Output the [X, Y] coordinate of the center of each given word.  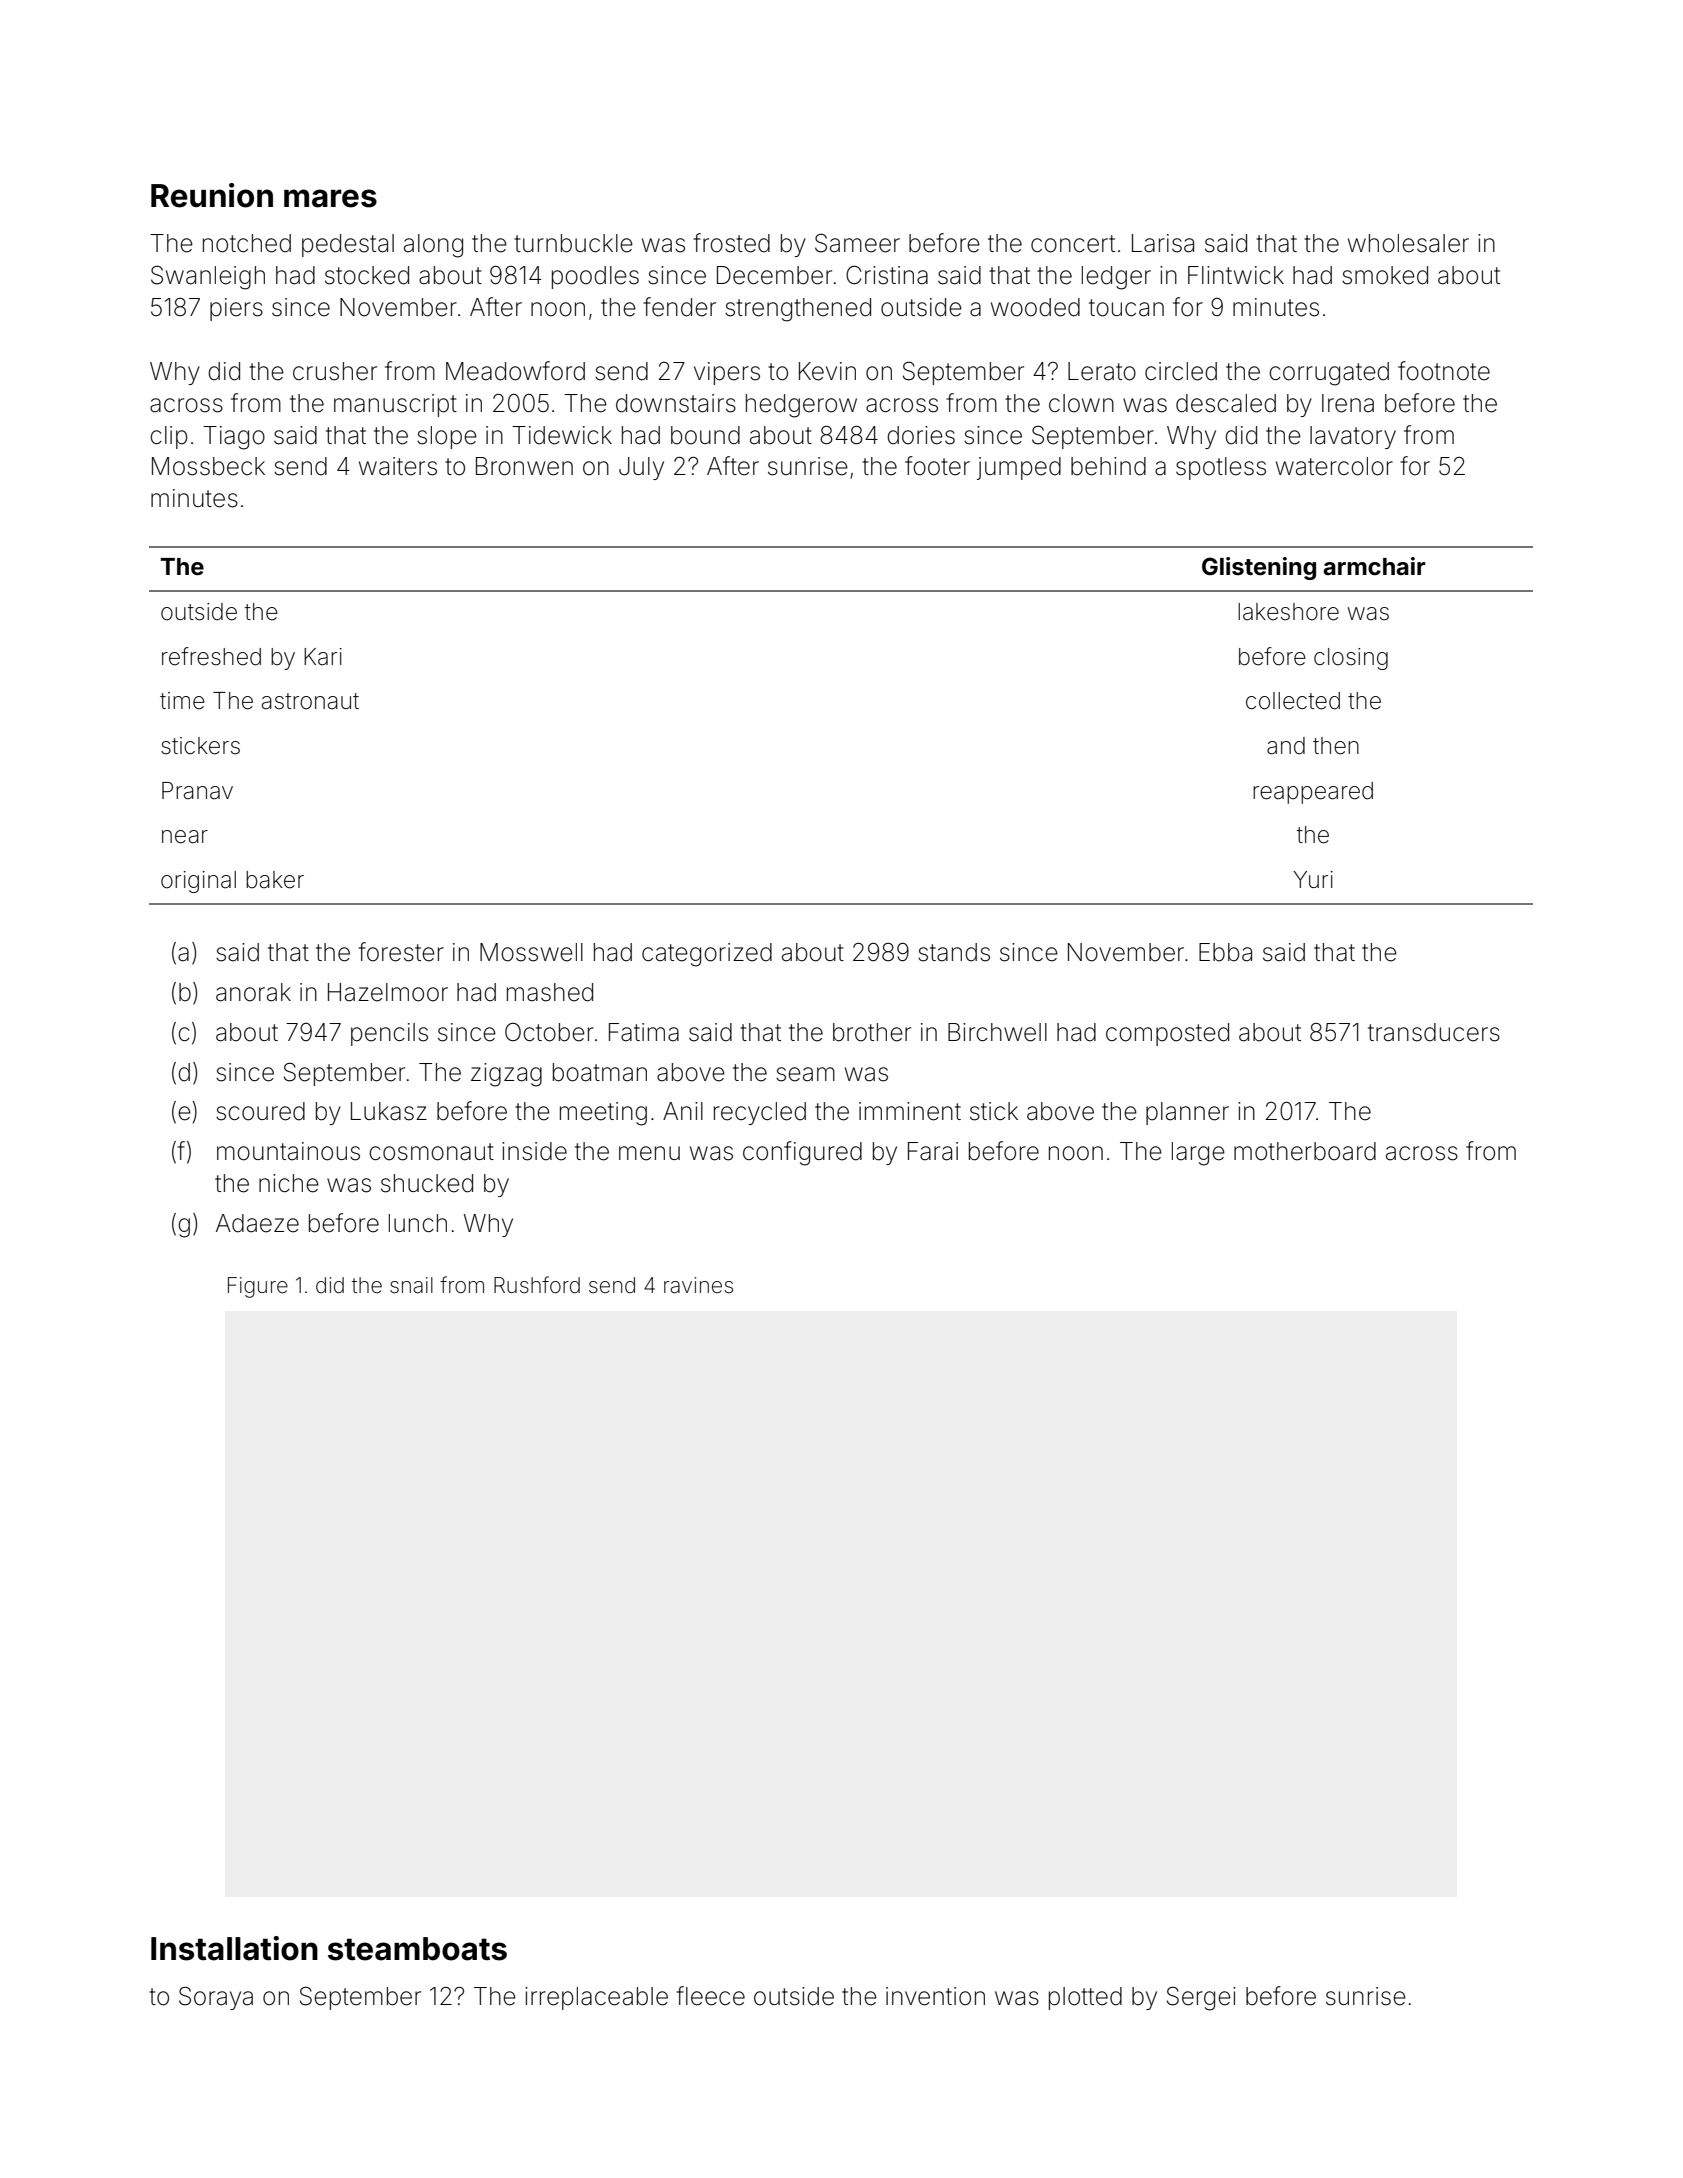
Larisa [1163, 243]
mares [330, 198]
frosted [731, 243]
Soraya [216, 1998]
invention [935, 1996]
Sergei [1201, 1998]
